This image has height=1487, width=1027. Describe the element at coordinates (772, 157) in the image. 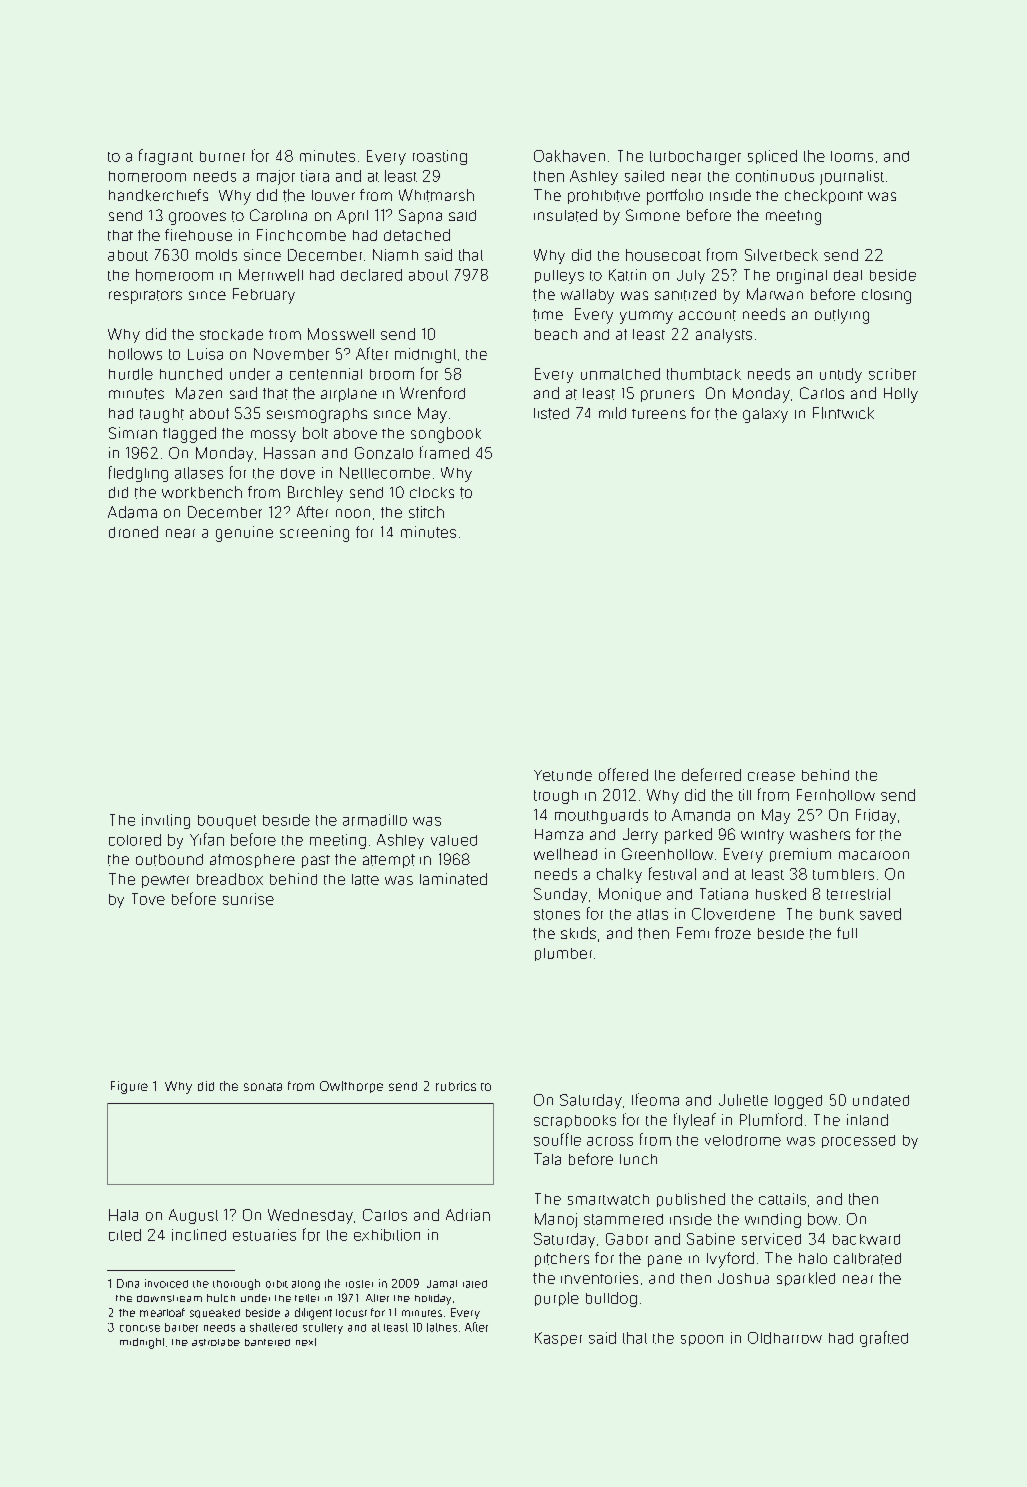

I see `spliced` at that location.
